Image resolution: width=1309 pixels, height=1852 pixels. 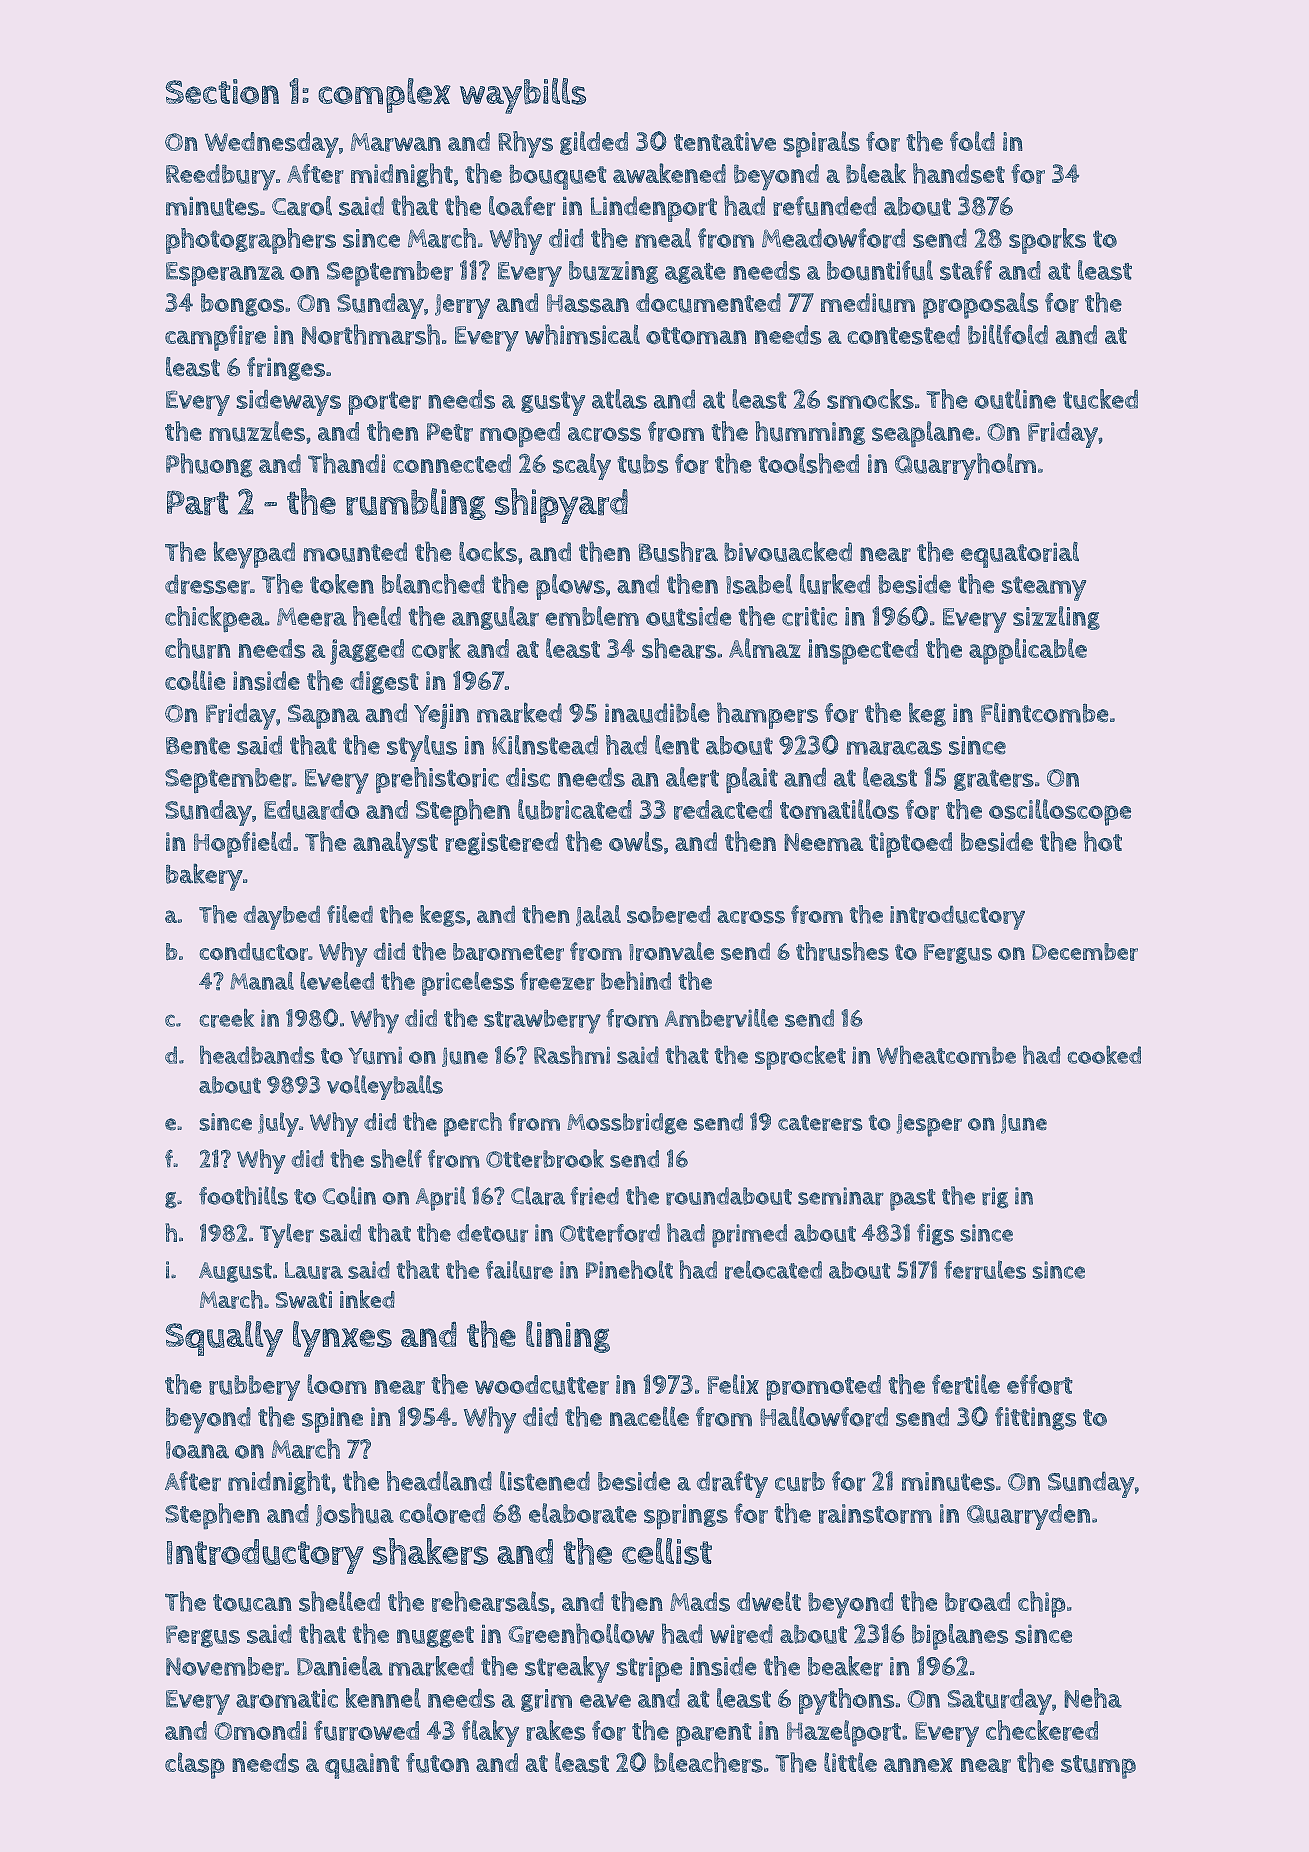 I want to click on handset, so click(x=959, y=173).
